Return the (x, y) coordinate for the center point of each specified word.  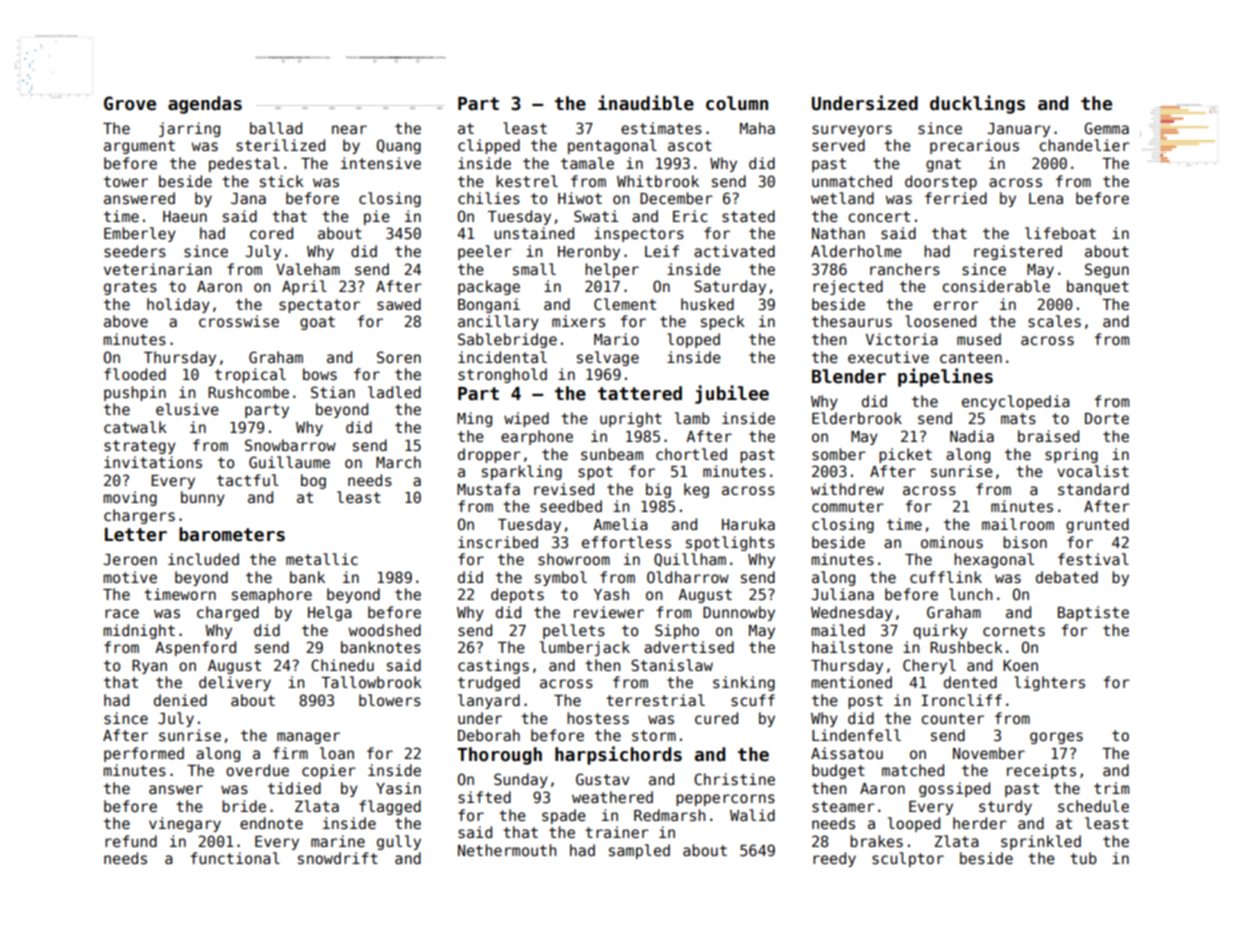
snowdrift (338, 858)
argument (139, 147)
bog (313, 481)
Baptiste (1093, 613)
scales (1054, 321)
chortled (691, 454)
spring (1071, 455)
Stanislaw (672, 665)
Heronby (589, 252)
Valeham (308, 269)
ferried (956, 198)
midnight (139, 631)
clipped (489, 146)
